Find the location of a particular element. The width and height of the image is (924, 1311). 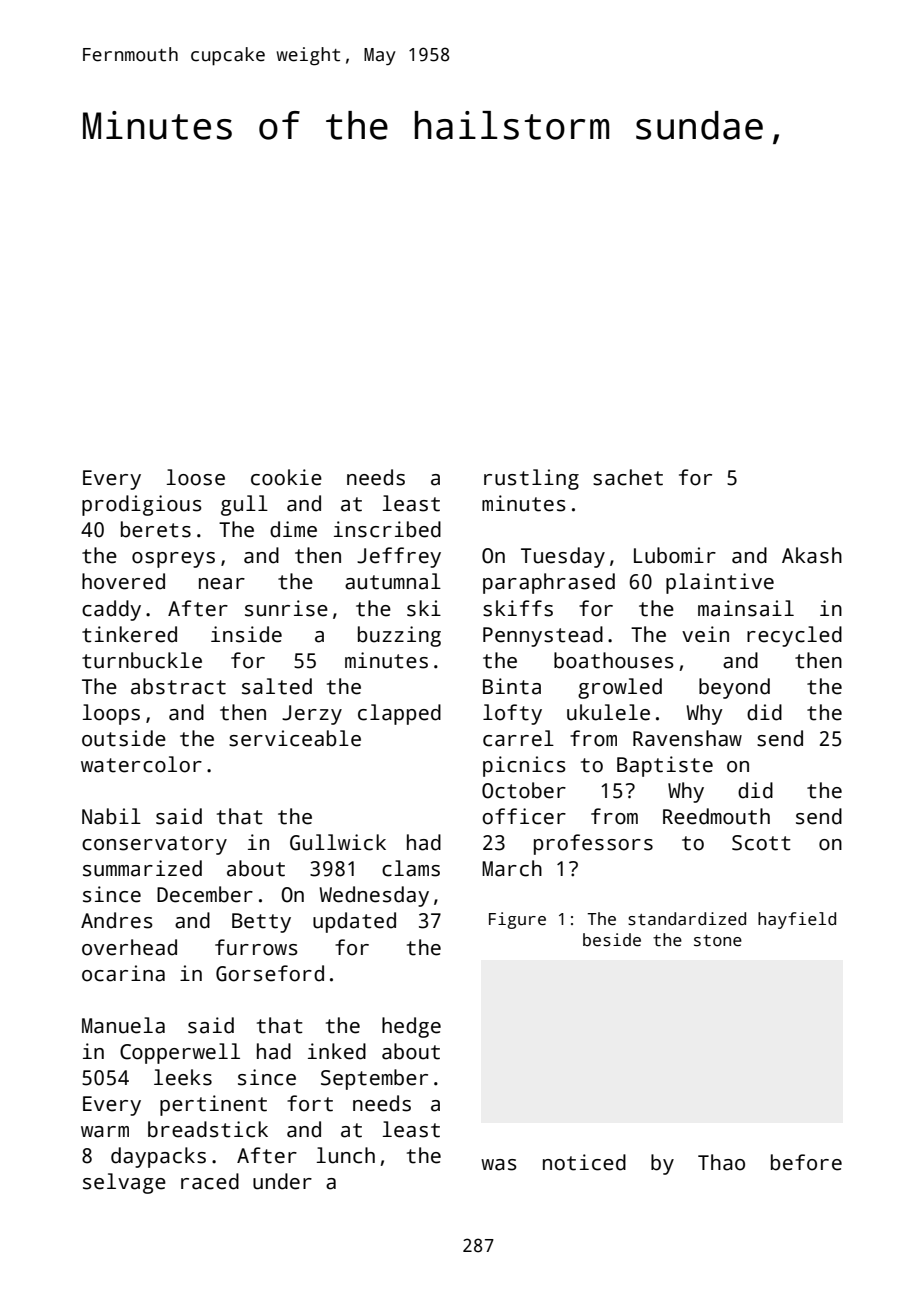

sachet is located at coordinates (628, 477).
